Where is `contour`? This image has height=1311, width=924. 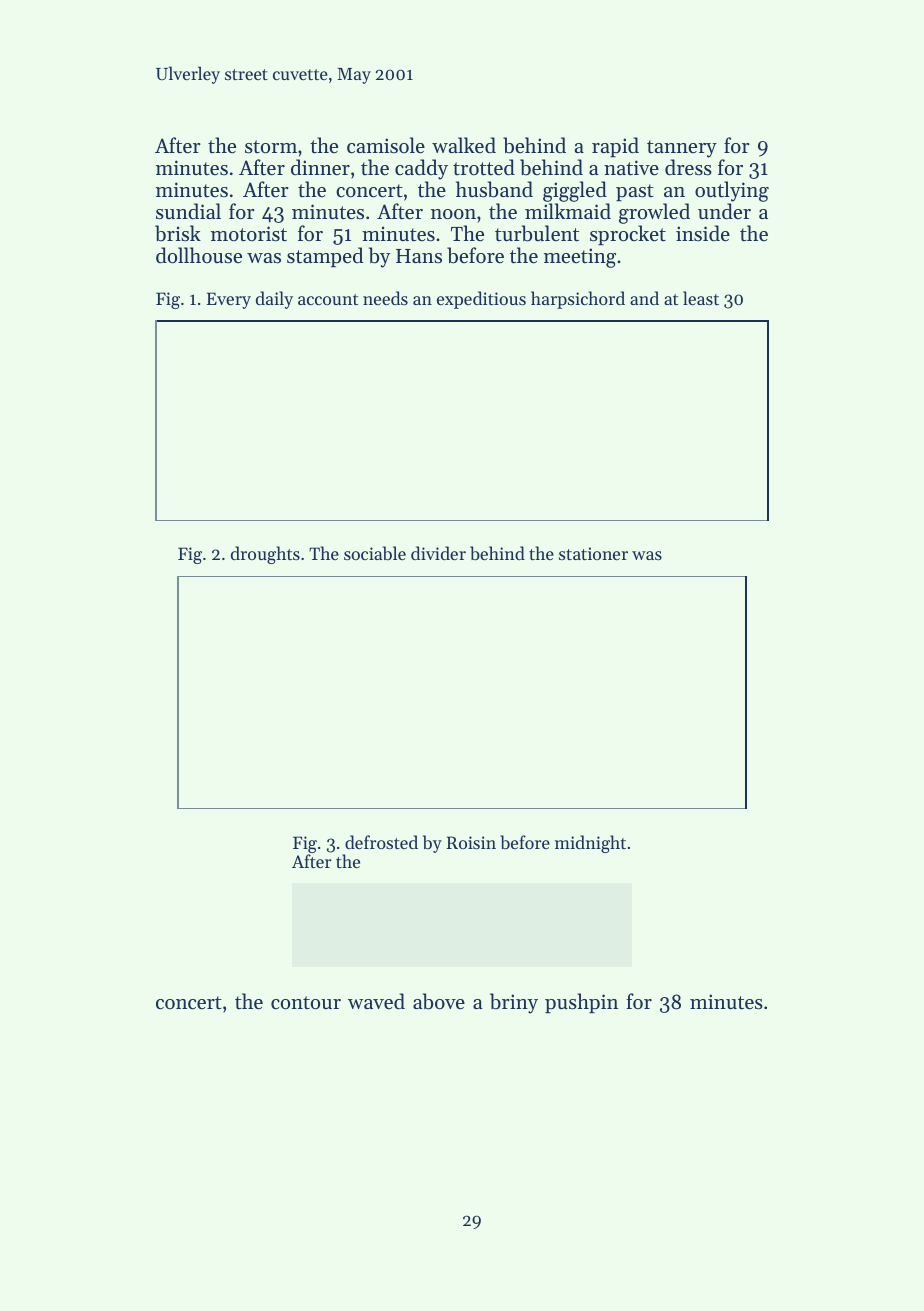
contour is located at coordinates (306, 1003).
